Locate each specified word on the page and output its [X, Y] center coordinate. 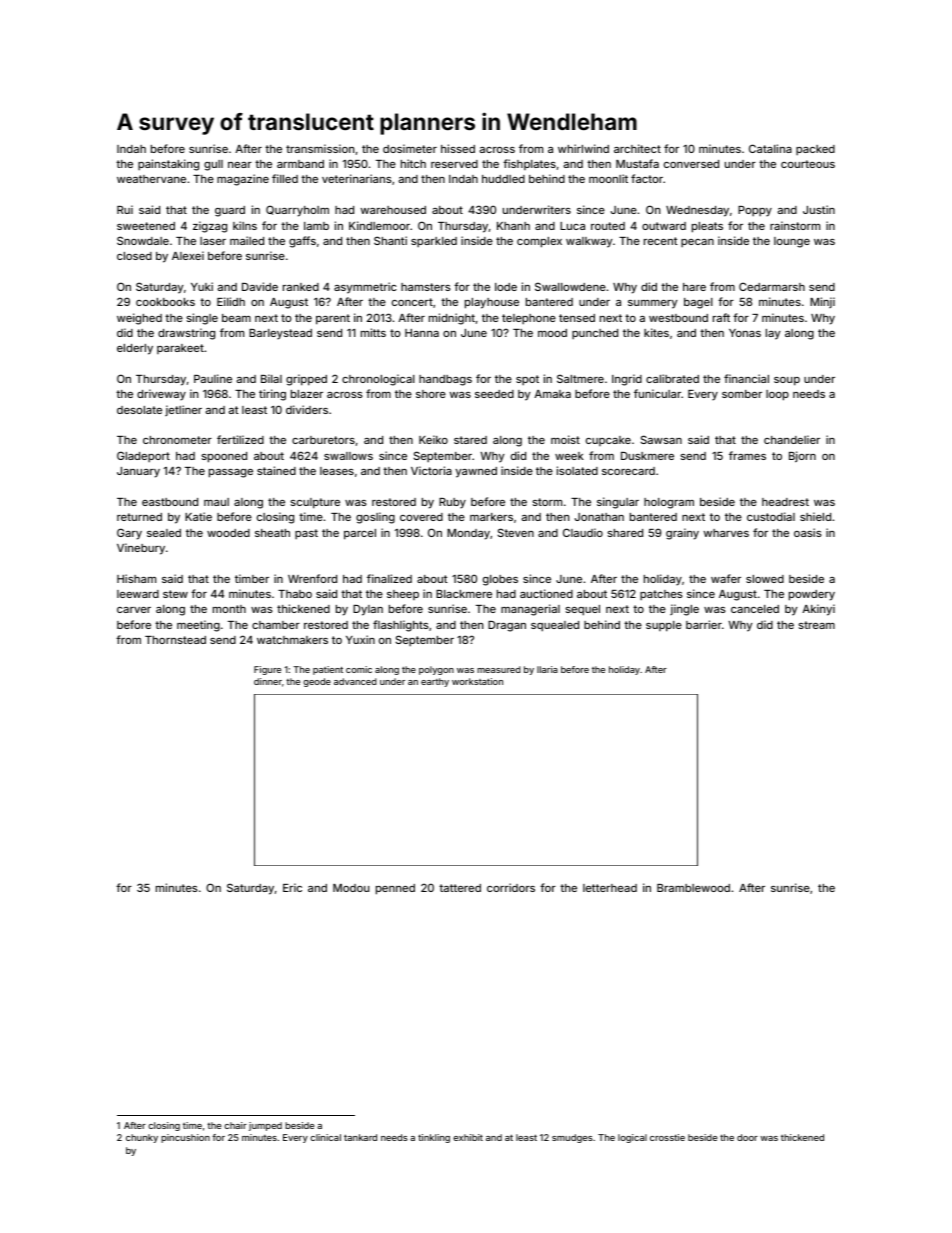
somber [742, 394]
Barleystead [280, 334]
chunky [142, 1138]
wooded [228, 533]
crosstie [667, 1137]
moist [565, 439]
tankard [360, 1137]
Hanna [422, 333]
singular [618, 503]
